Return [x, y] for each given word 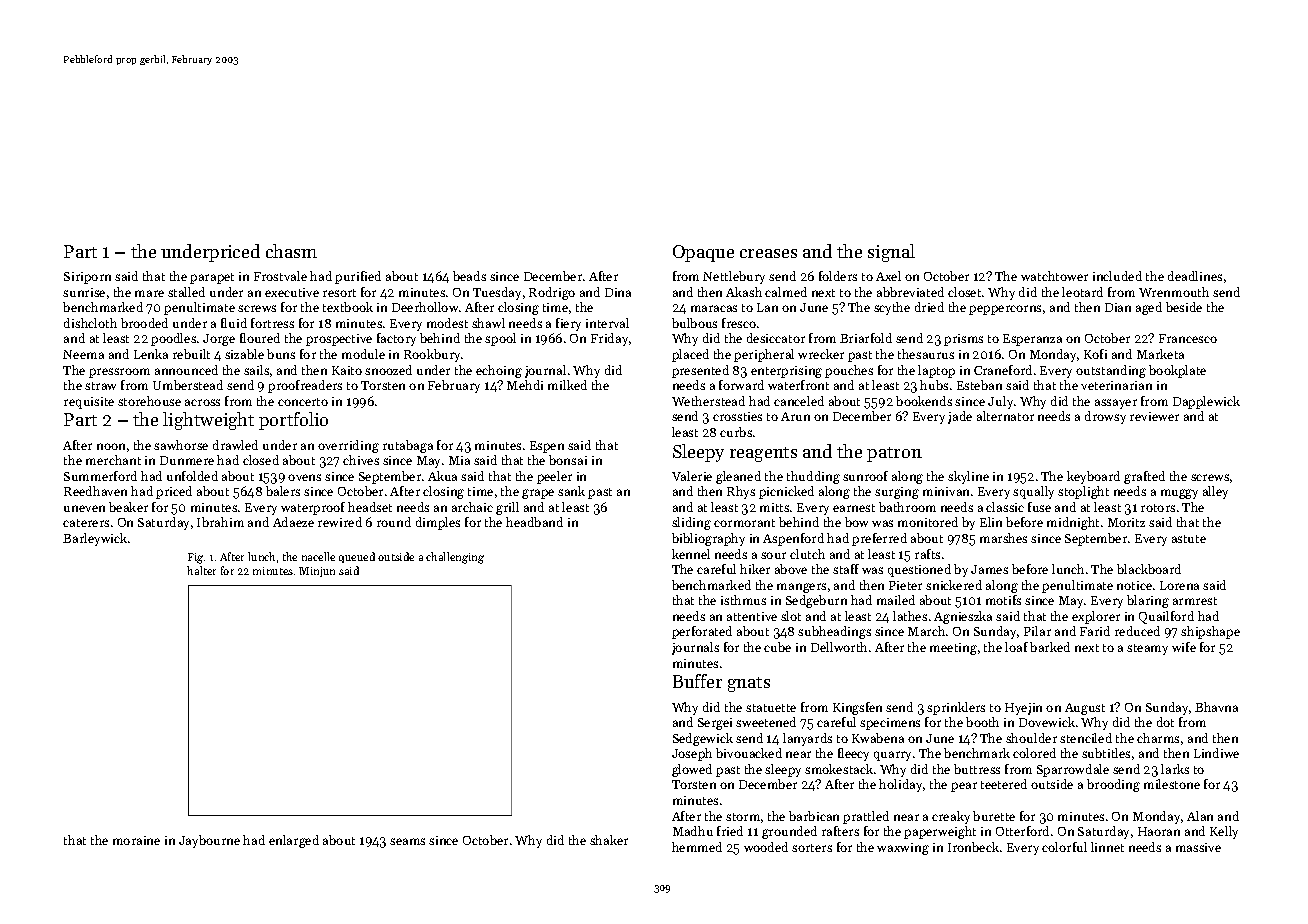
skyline [968, 477]
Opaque [703, 253]
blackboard [1149, 569]
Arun [795, 416]
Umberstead [188, 385]
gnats [749, 684]
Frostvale [280, 276]
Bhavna [1216, 707]
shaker [609, 840]
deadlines [1195, 276]
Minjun [317, 572]
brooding [1113, 785]
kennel [691, 554]
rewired [340, 522]
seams [407, 841]
